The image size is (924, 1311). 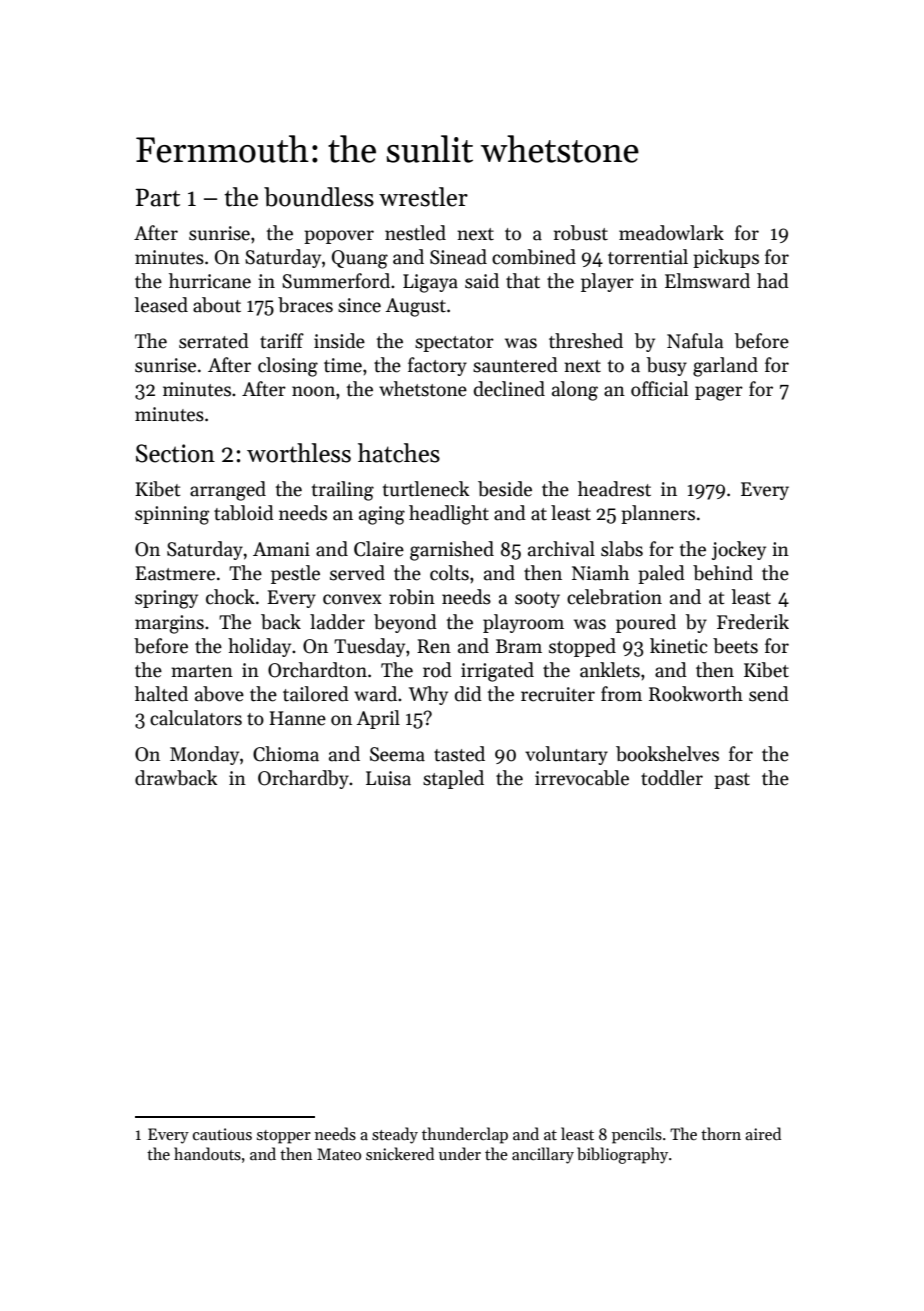 What do you see at coordinates (303, 779) in the screenshot?
I see `Orchardby` at bounding box center [303, 779].
